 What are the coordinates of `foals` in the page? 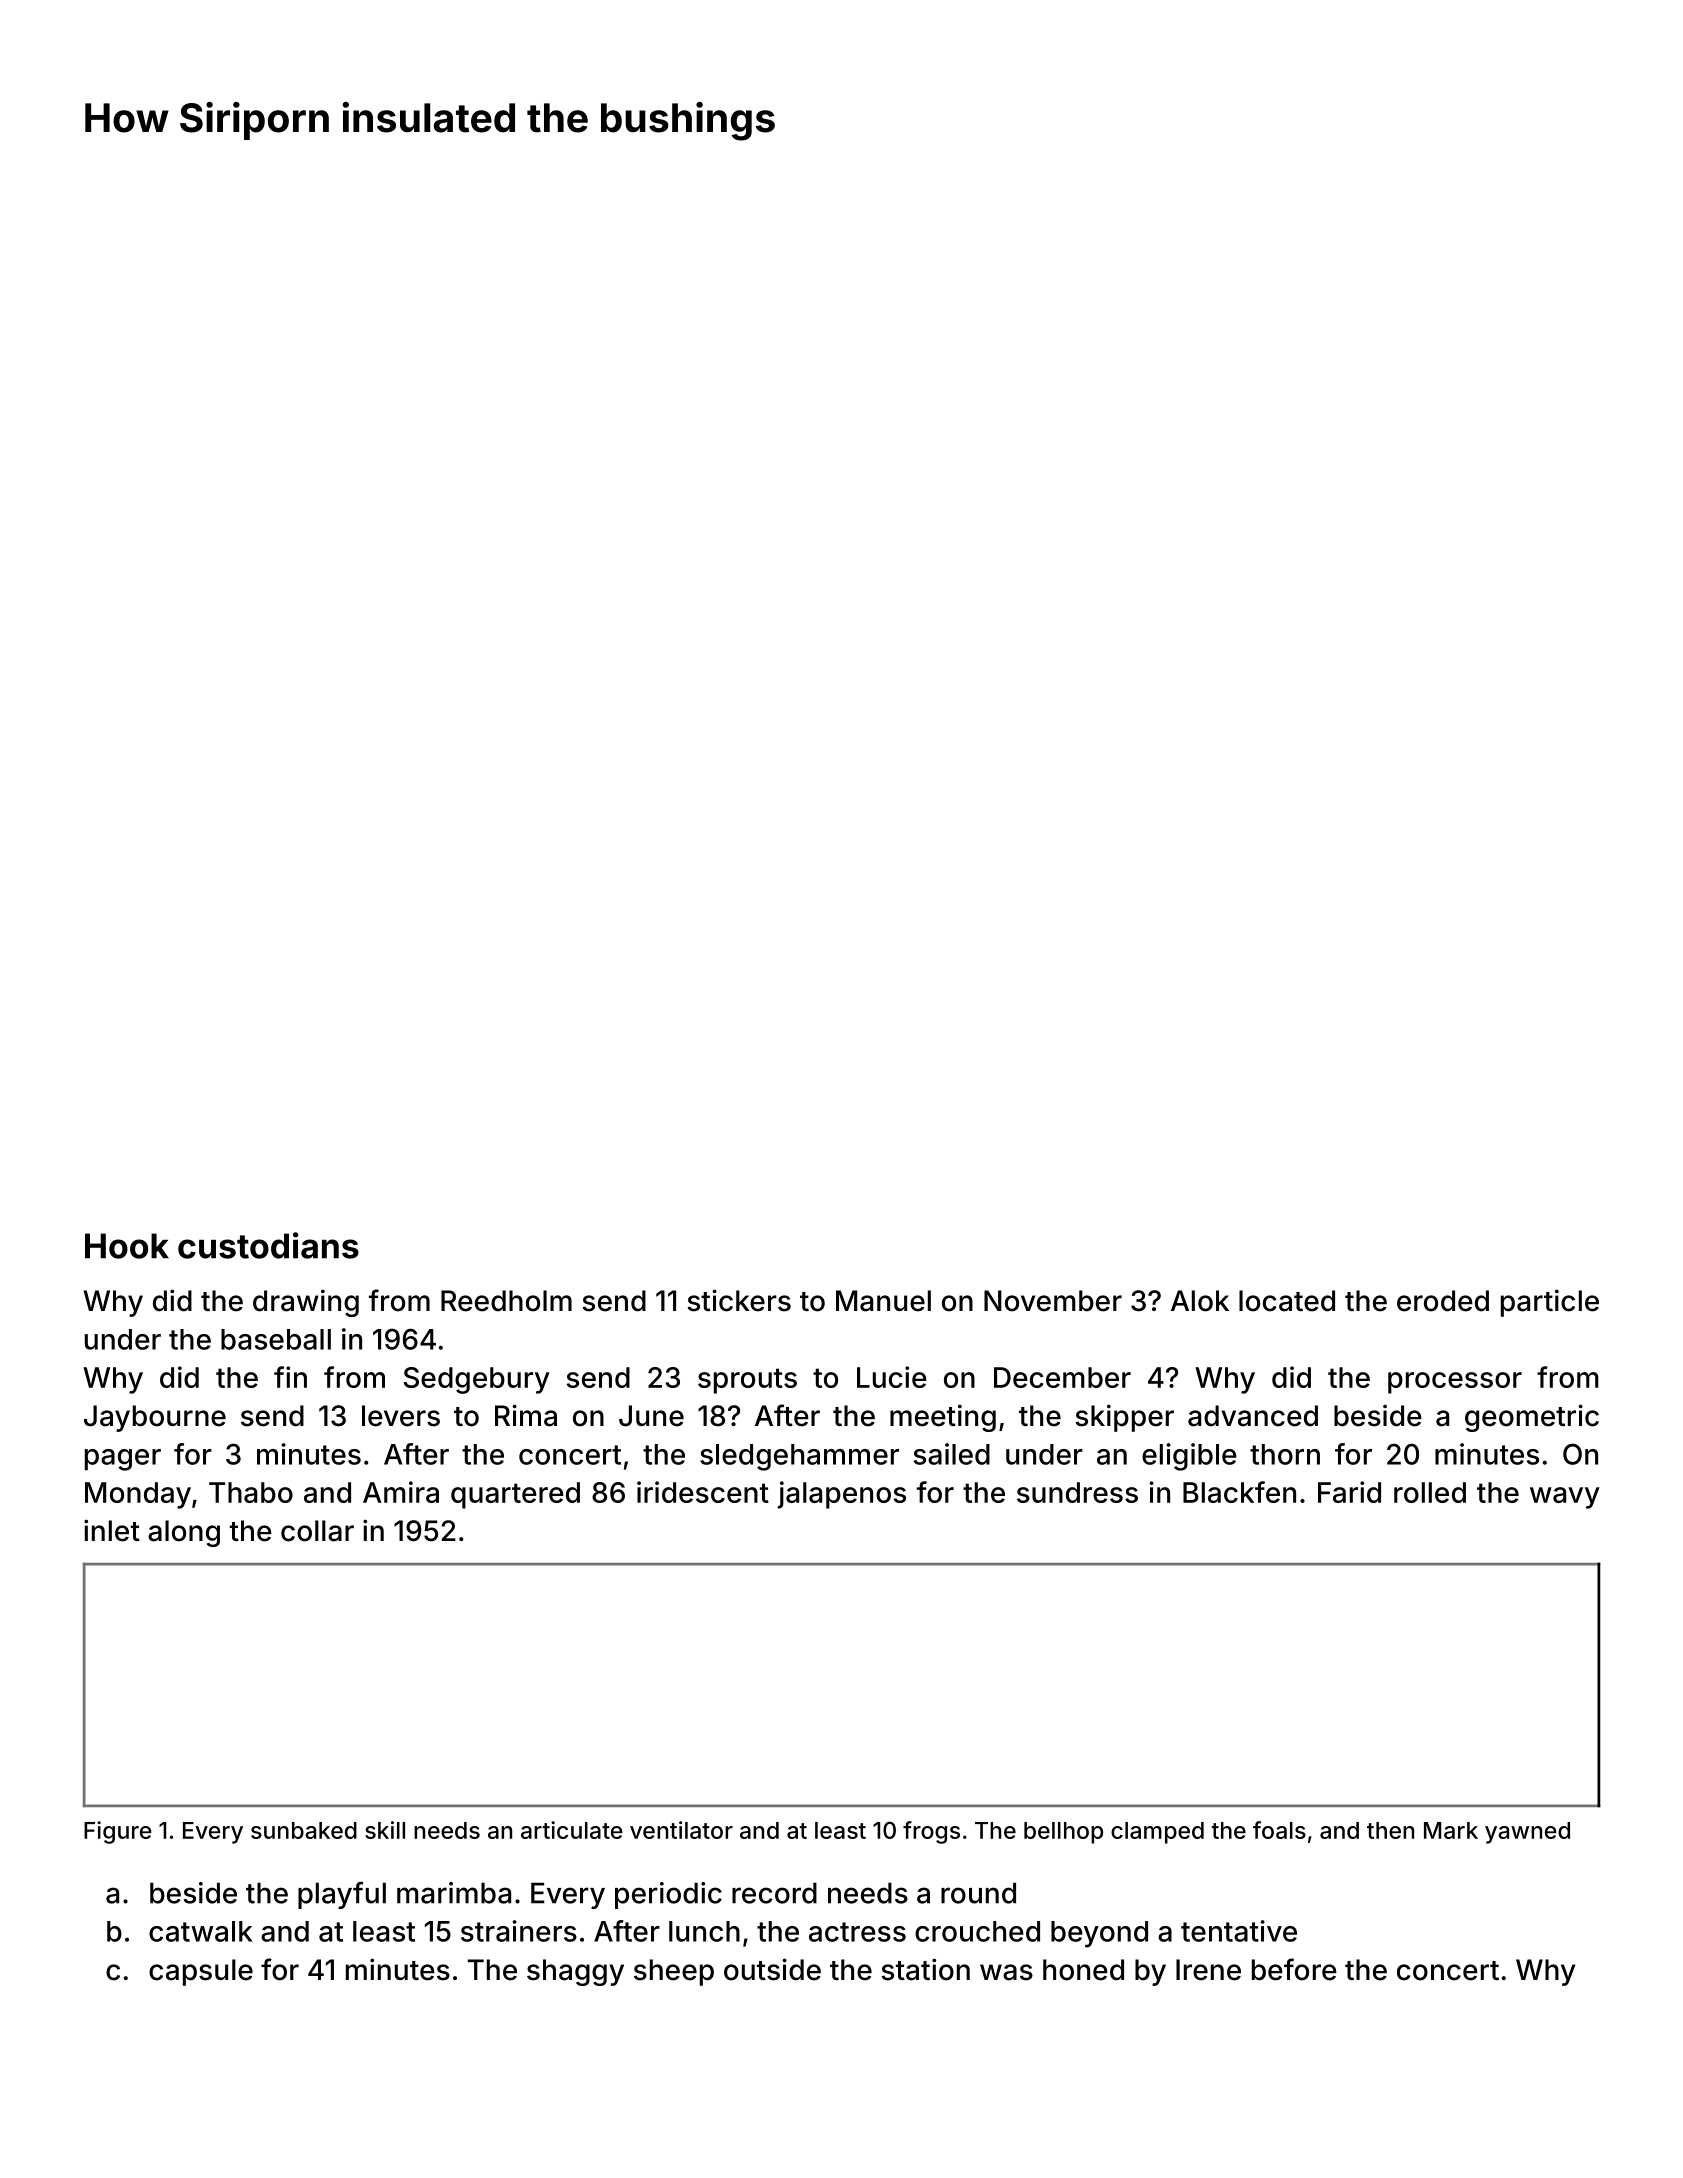 It's located at (1279, 1830).
